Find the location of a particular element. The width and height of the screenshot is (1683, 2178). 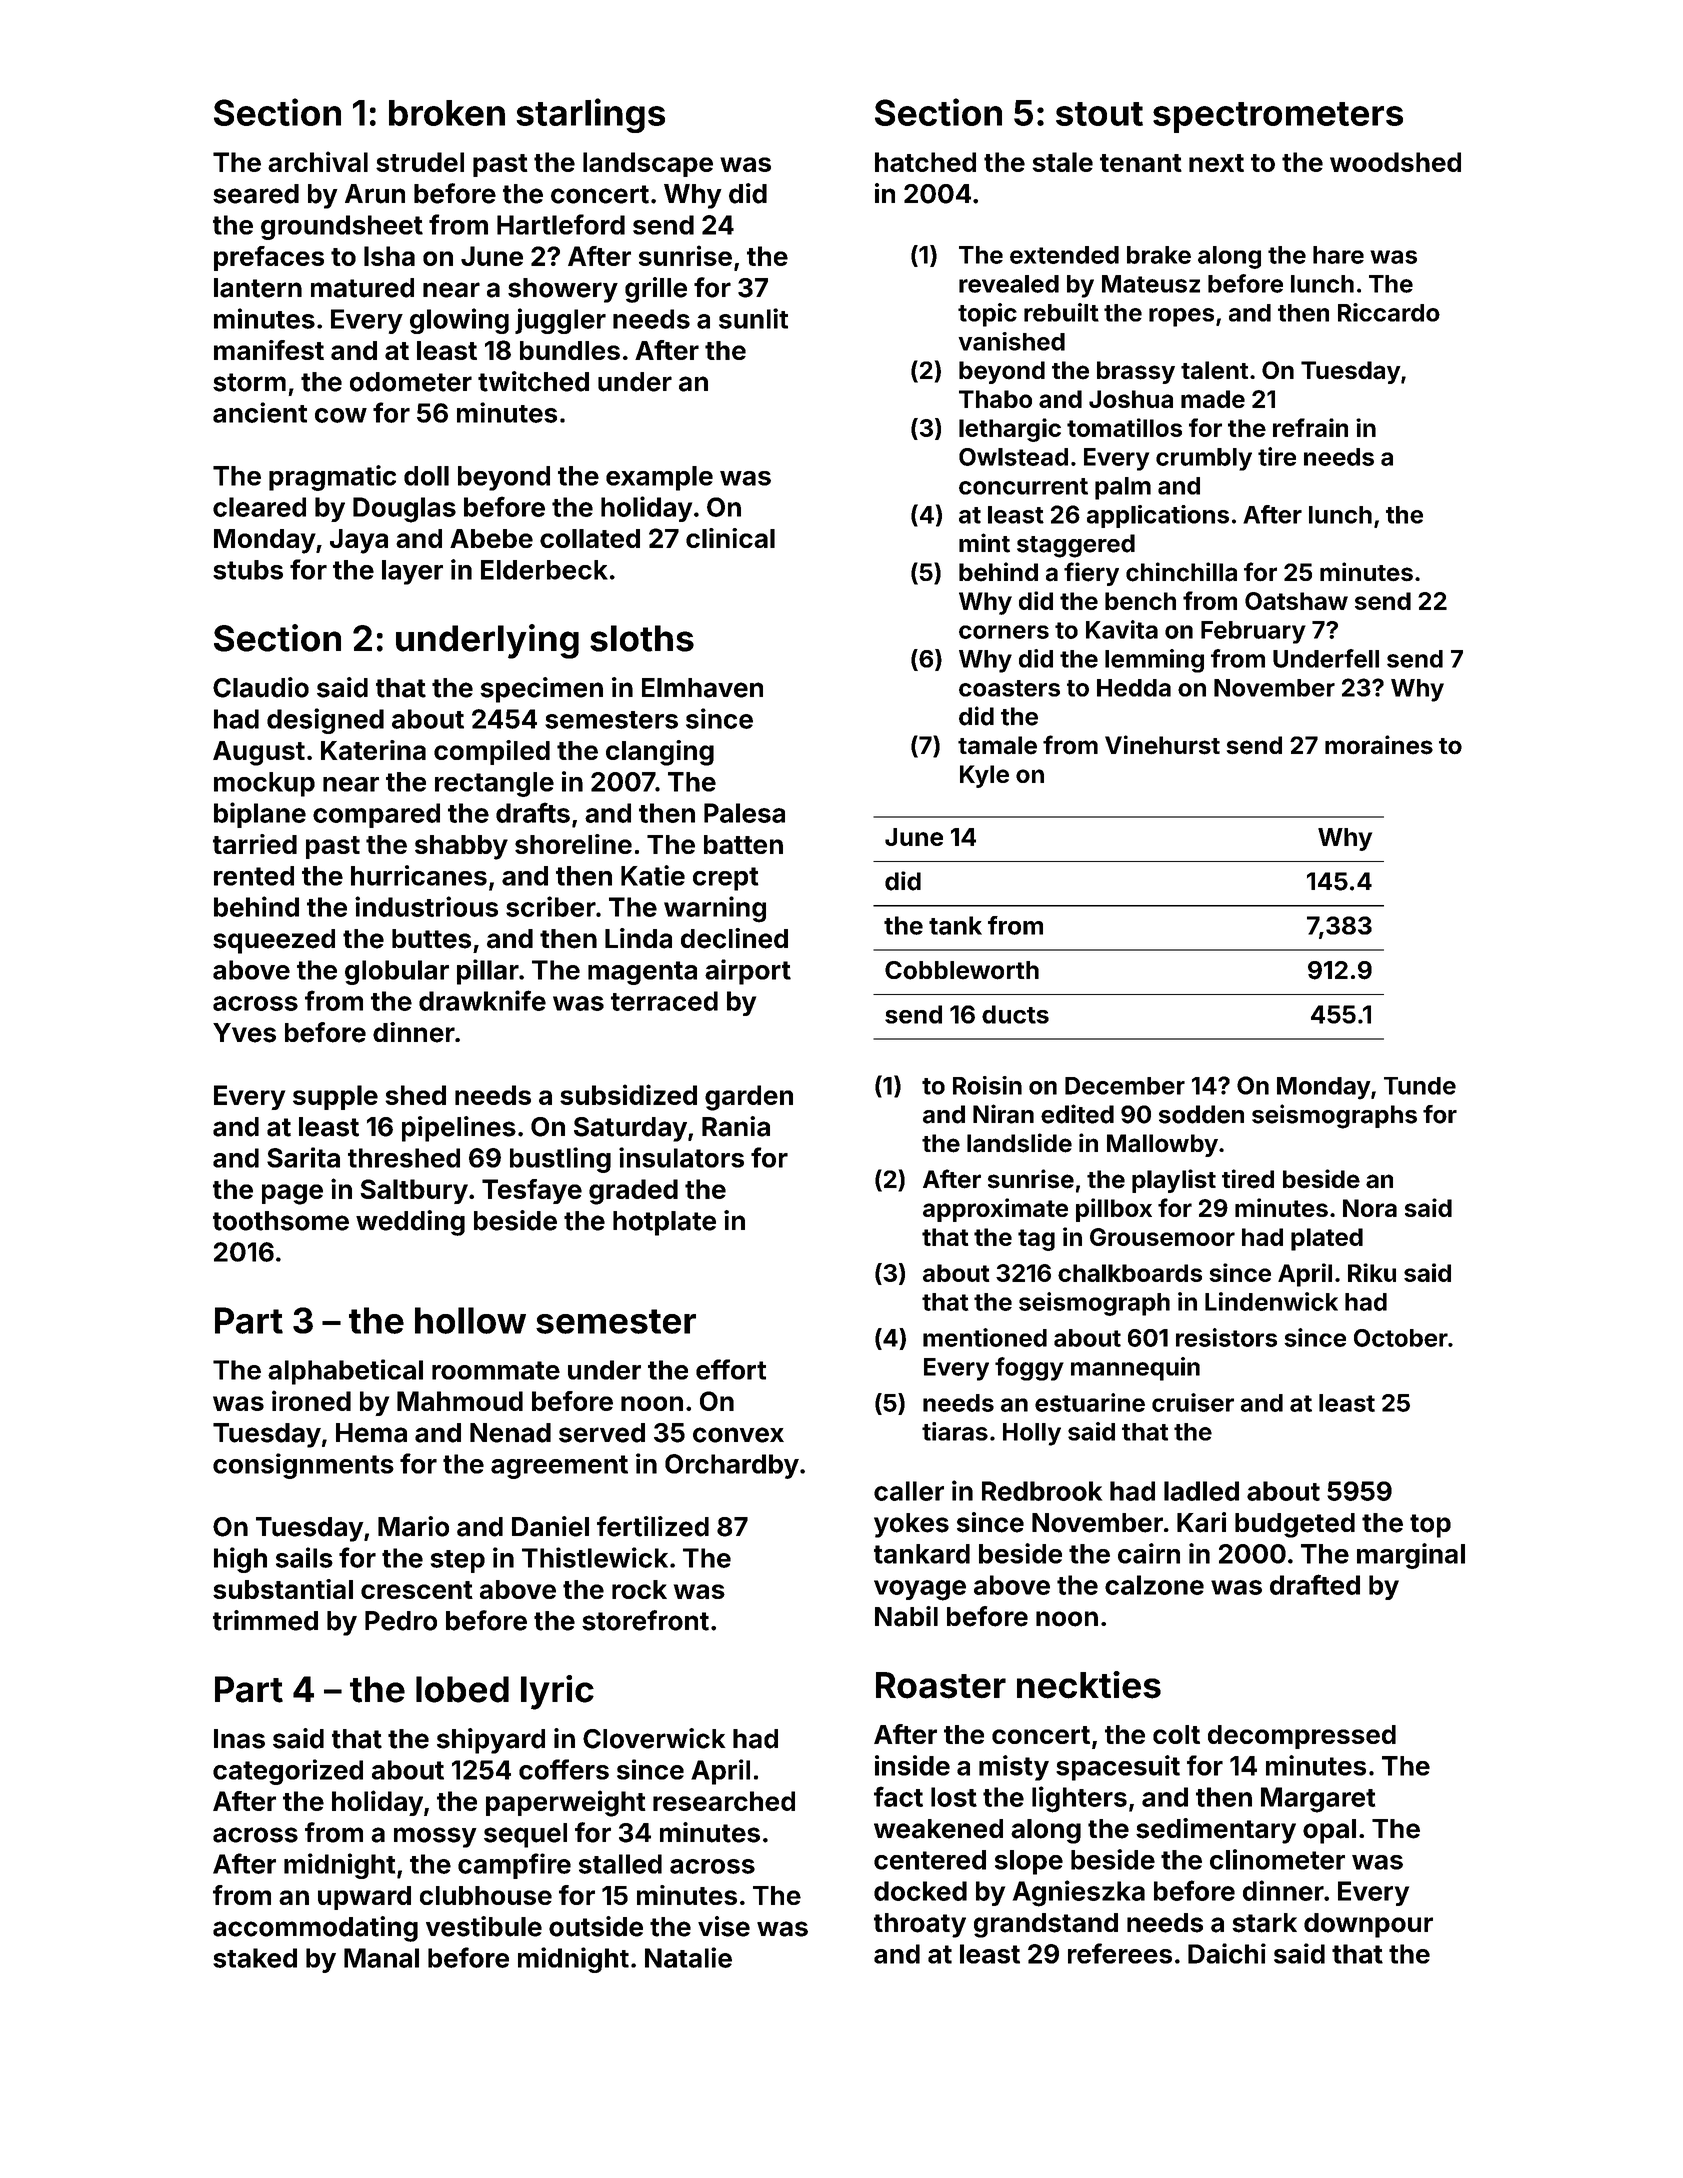

spectrometers is located at coordinates (1278, 117).
